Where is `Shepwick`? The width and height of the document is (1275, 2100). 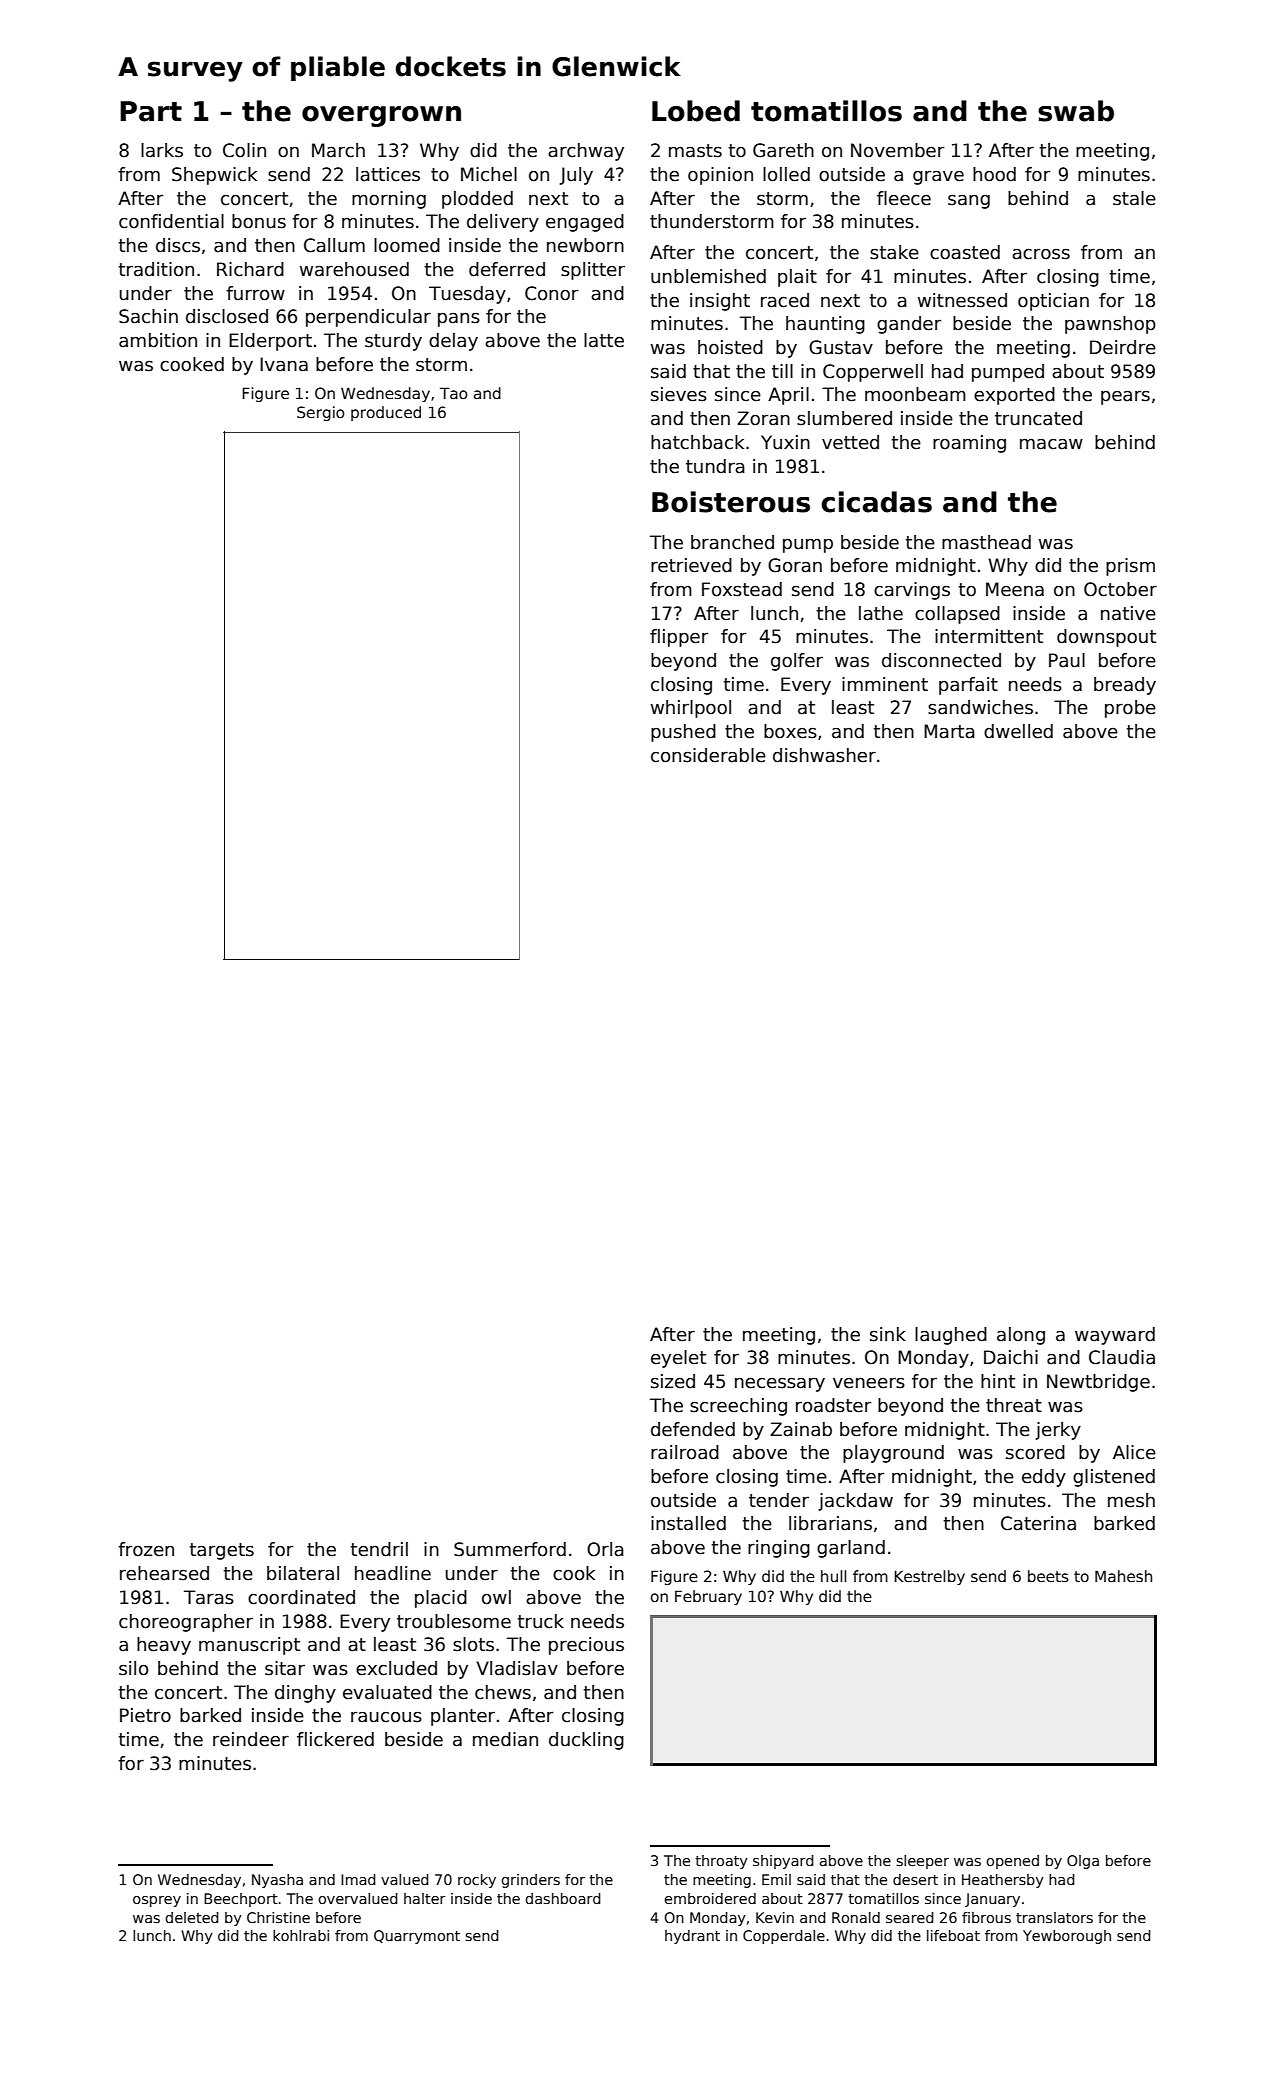
Shepwick is located at coordinates (214, 176).
